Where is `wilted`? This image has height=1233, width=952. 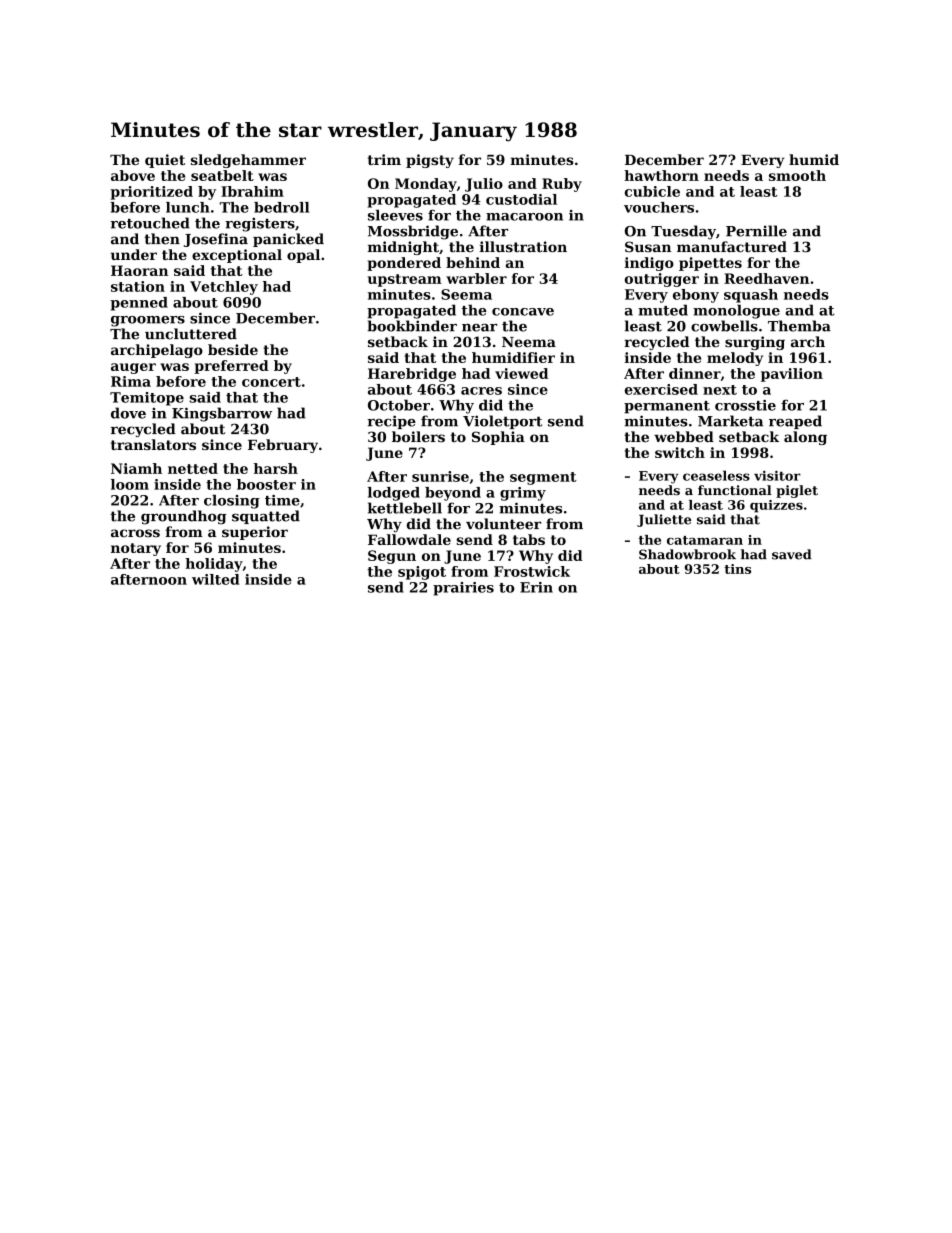
wilted is located at coordinates (216, 579).
